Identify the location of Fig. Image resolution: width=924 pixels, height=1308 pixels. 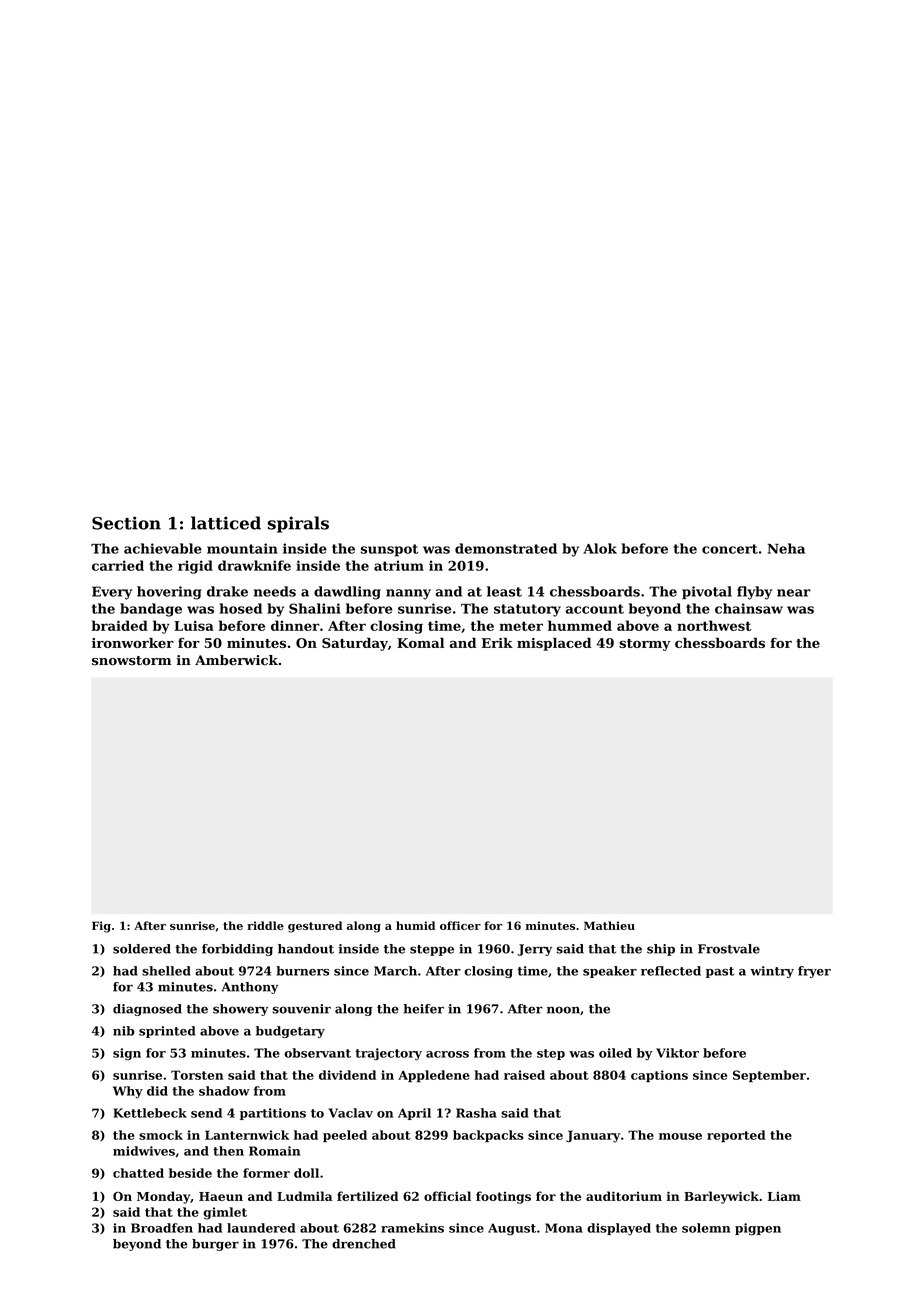
(101, 927).
